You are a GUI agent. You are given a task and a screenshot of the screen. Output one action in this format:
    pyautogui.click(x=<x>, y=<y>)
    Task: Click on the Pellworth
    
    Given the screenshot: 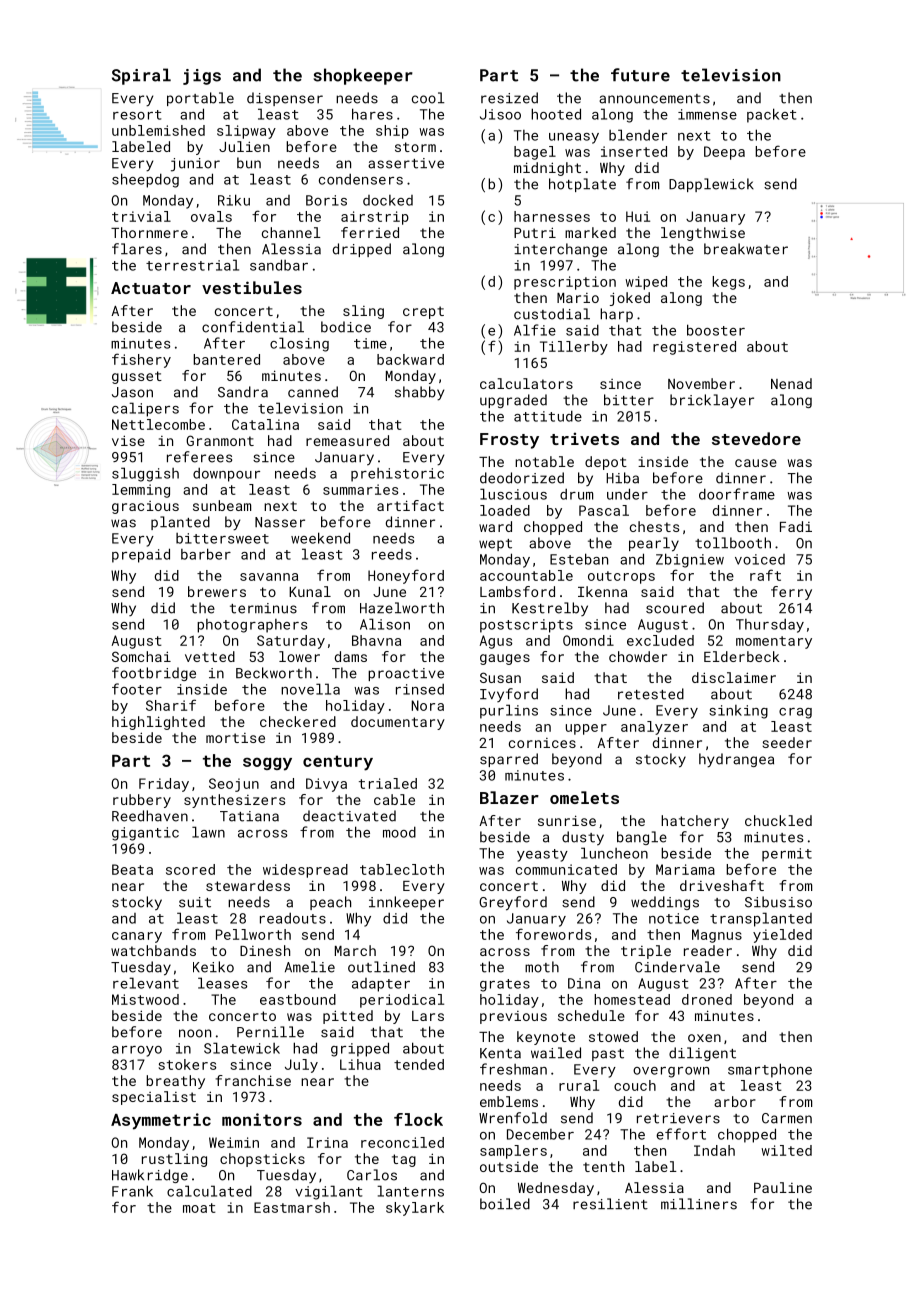 What is the action you would take?
    pyautogui.click(x=253, y=934)
